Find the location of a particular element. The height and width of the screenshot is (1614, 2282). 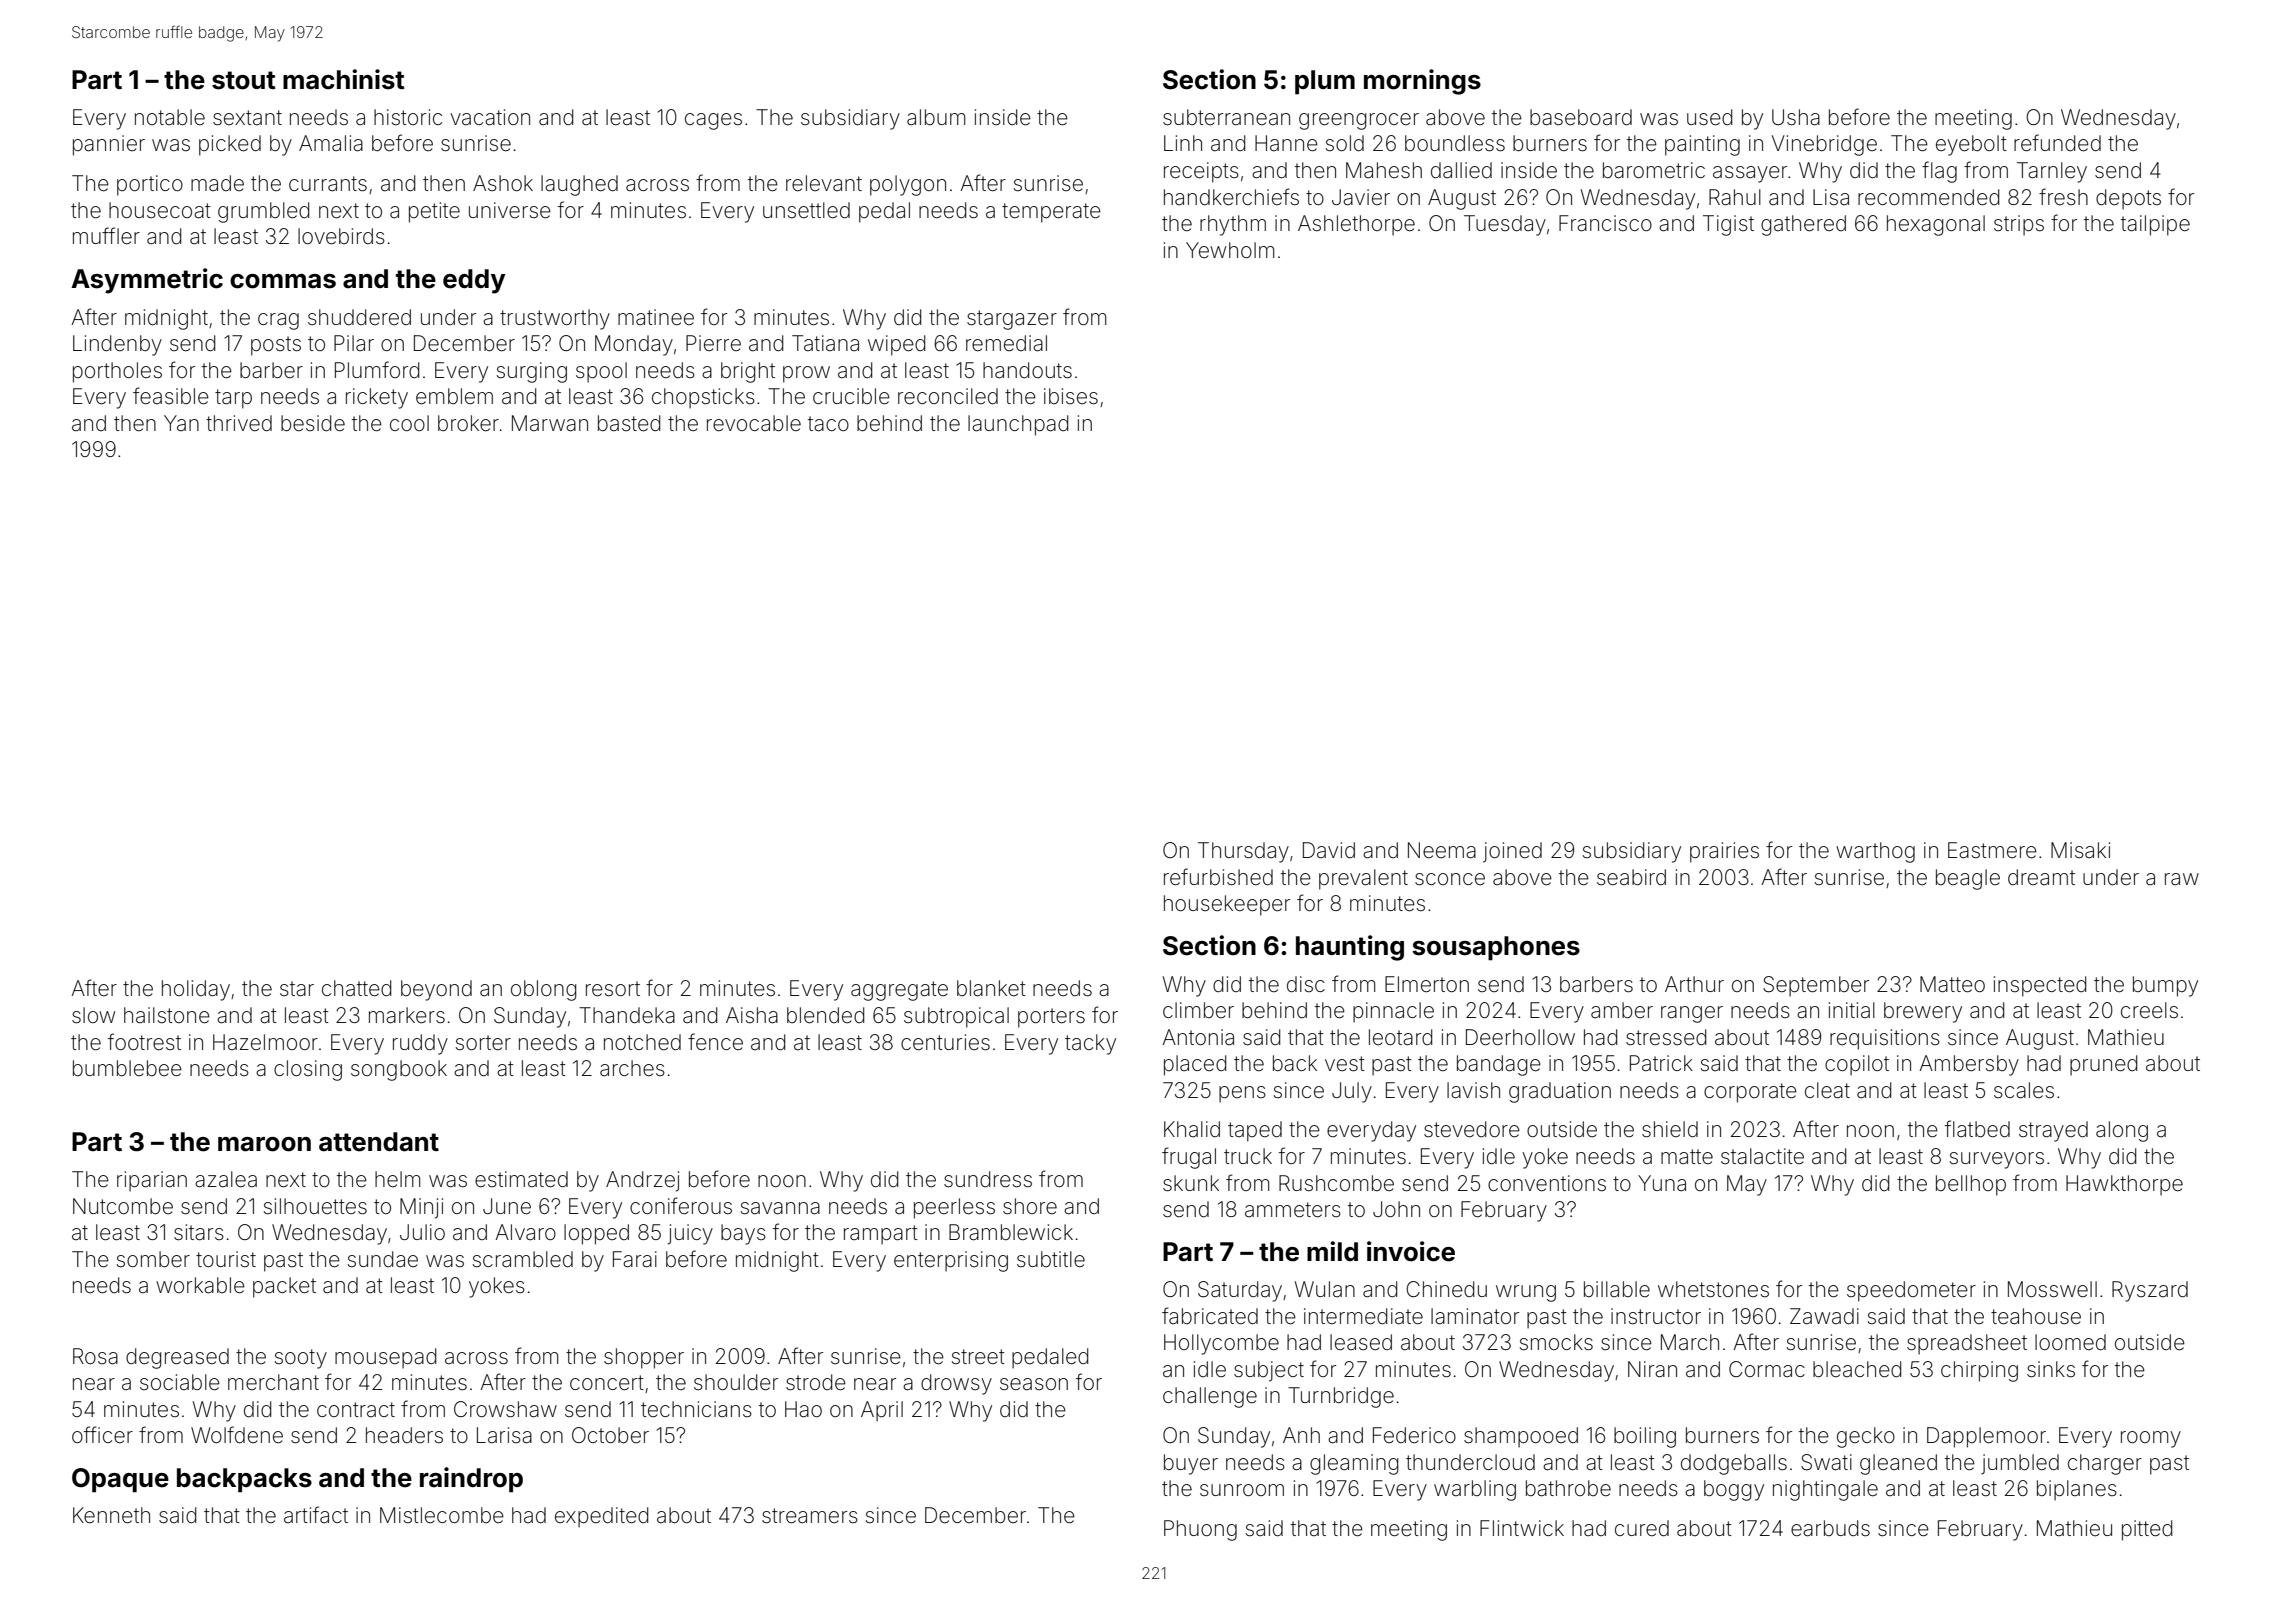

Antonia is located at coordinates (1198, 1037).
